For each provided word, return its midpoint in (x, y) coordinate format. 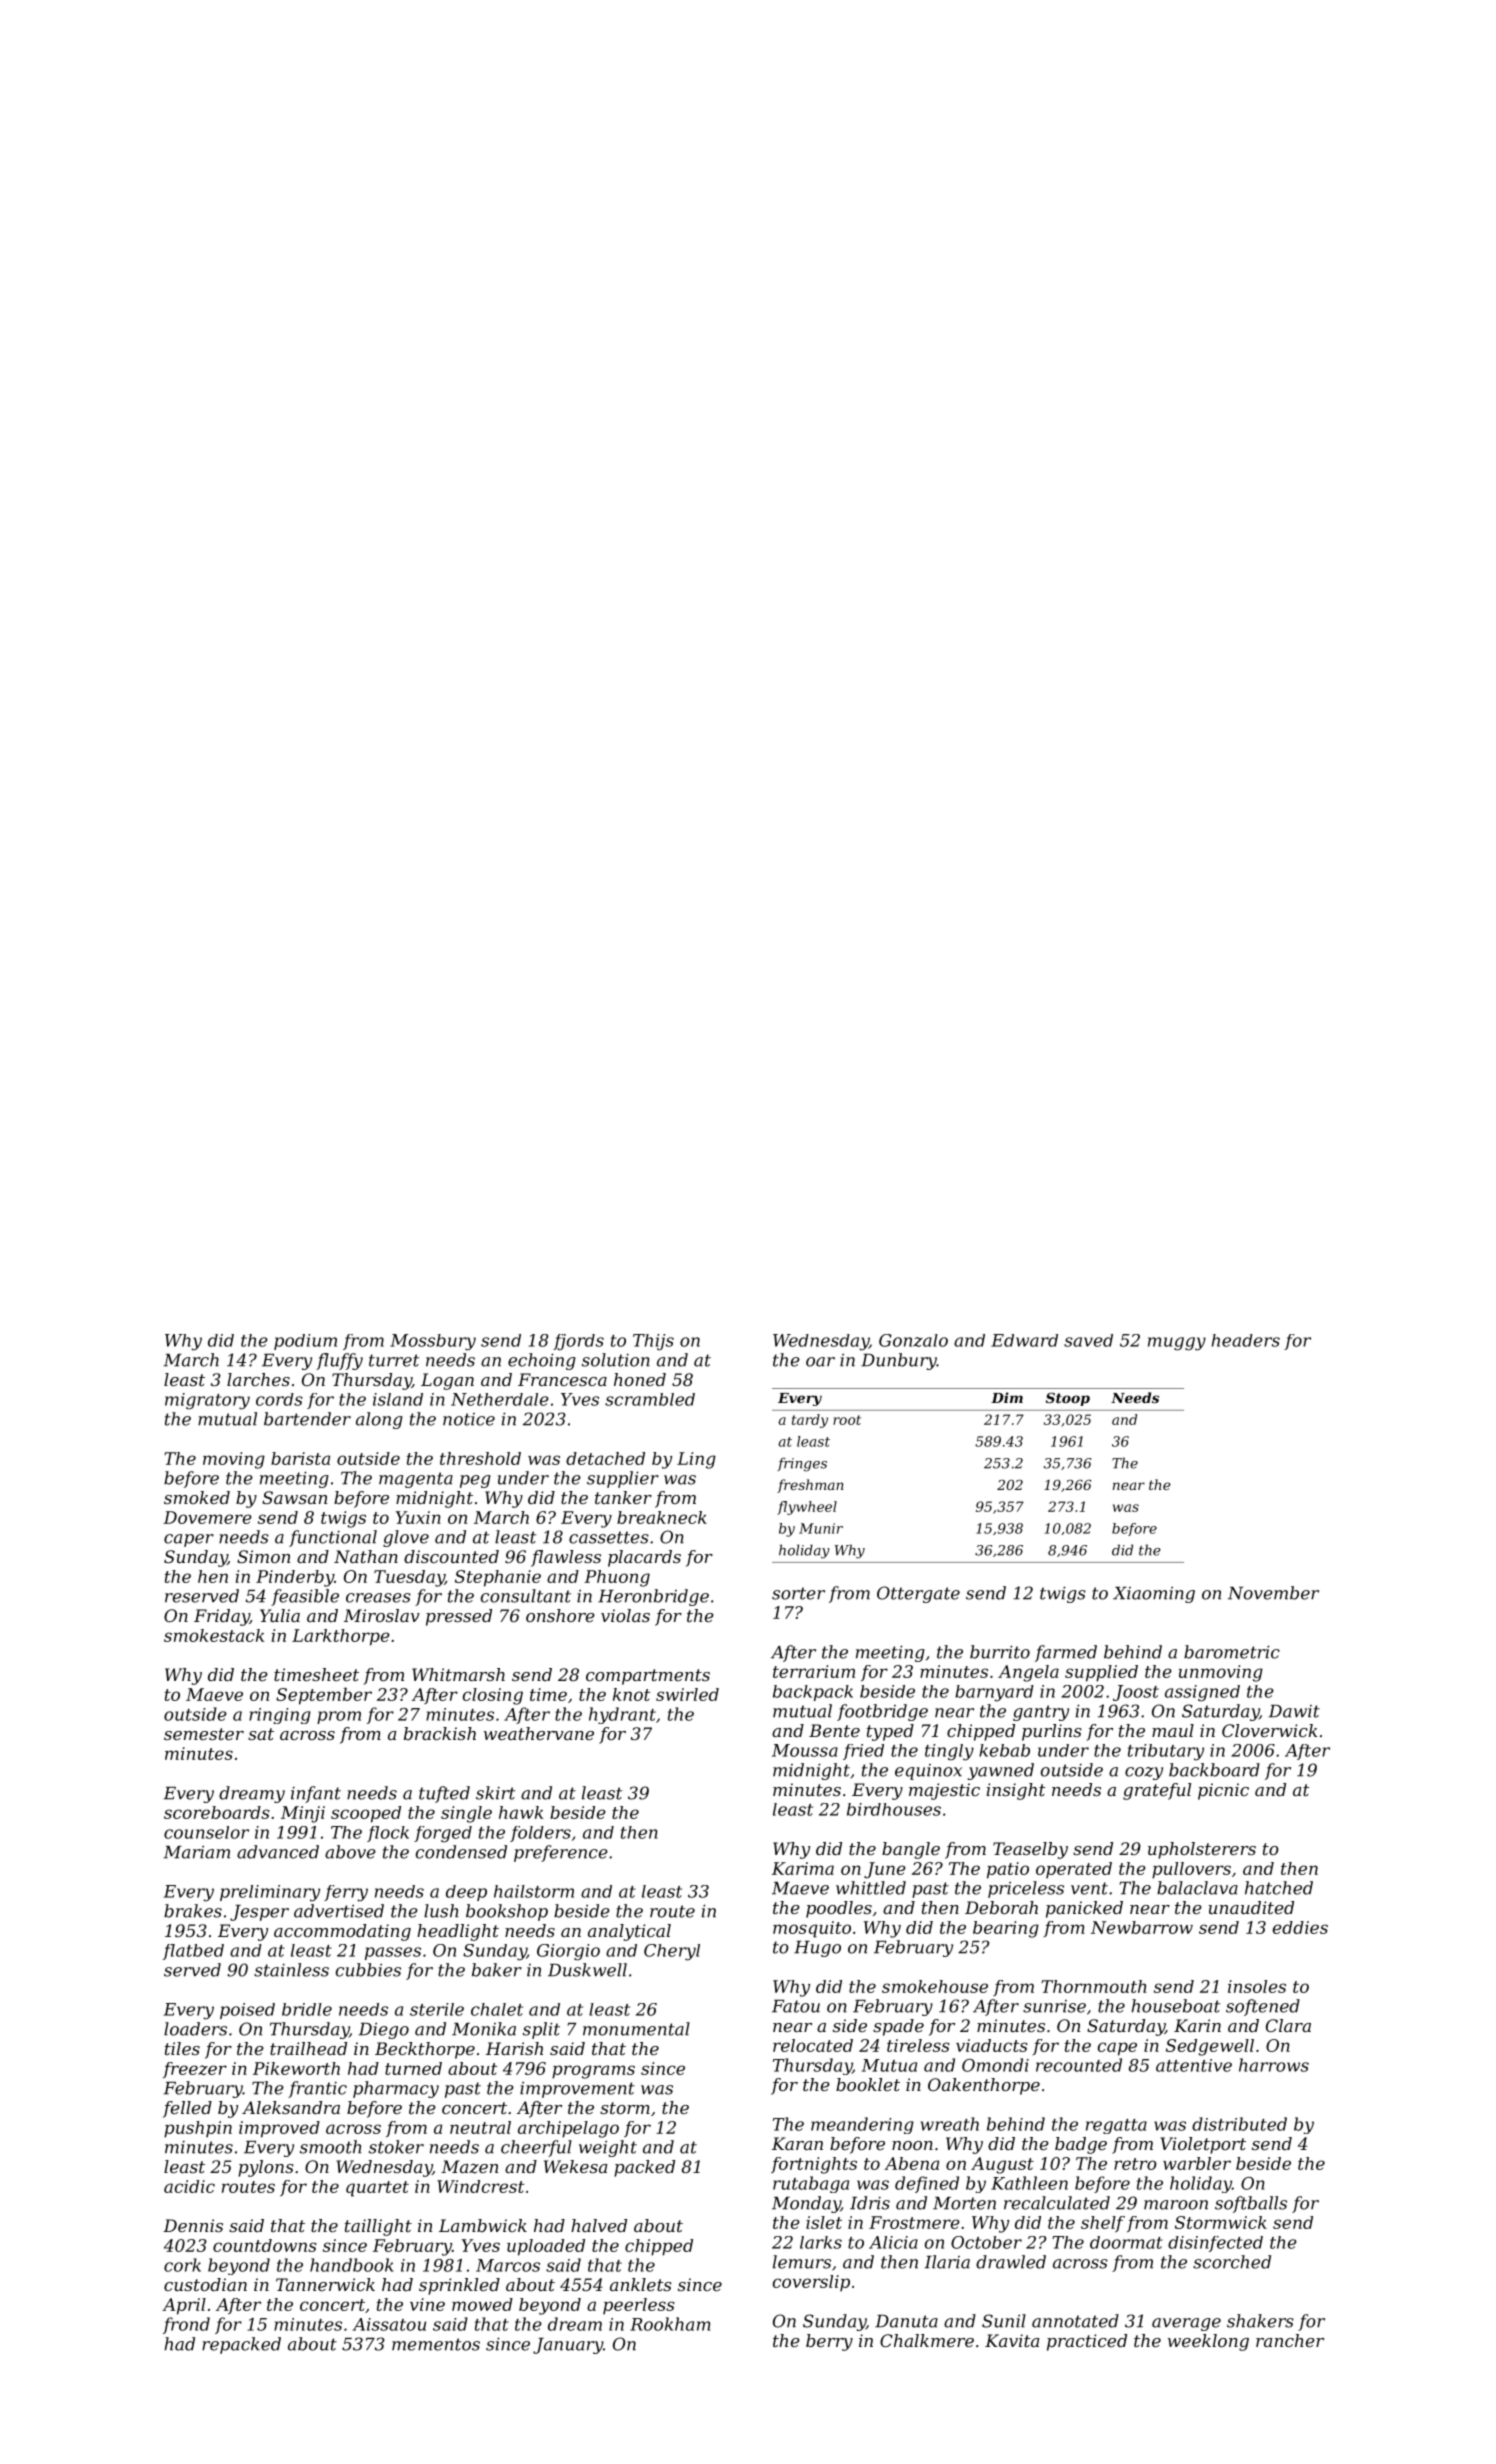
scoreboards (217, 1812)
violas (625, 1615)
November (1273, 1593)
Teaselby (1030, 1850)
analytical (629, 1932)
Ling (696, 1460)
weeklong (1208, 2342)
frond (186, 2325)
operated (1074, 1870)
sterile (437, 2009)
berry (829, 2342)
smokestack (214, 1635)
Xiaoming (1154, 1594)
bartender (307, 1419)
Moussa (805, 1750)
